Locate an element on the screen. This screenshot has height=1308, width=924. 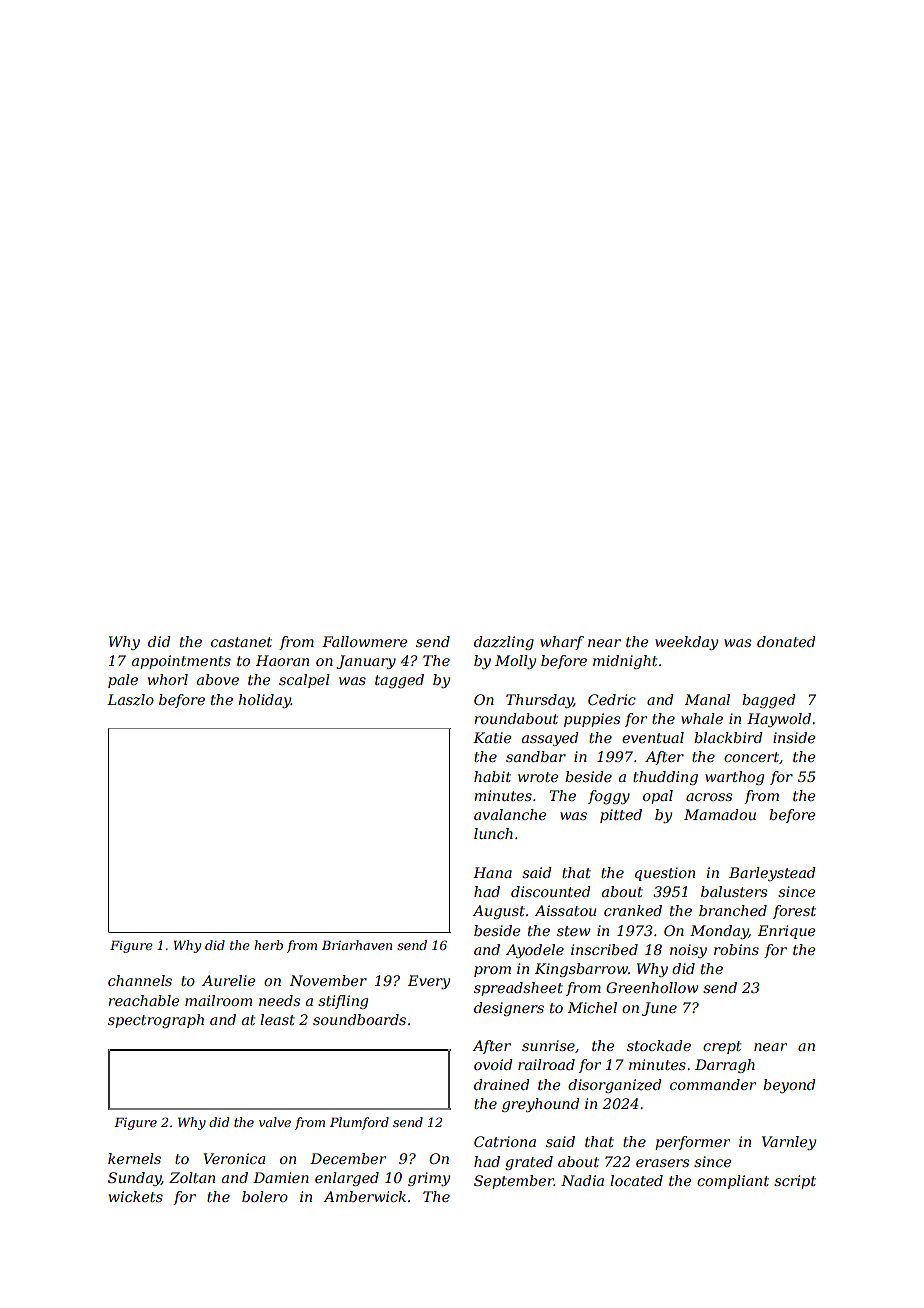
grimy is located at coordinates (429, 1179).
